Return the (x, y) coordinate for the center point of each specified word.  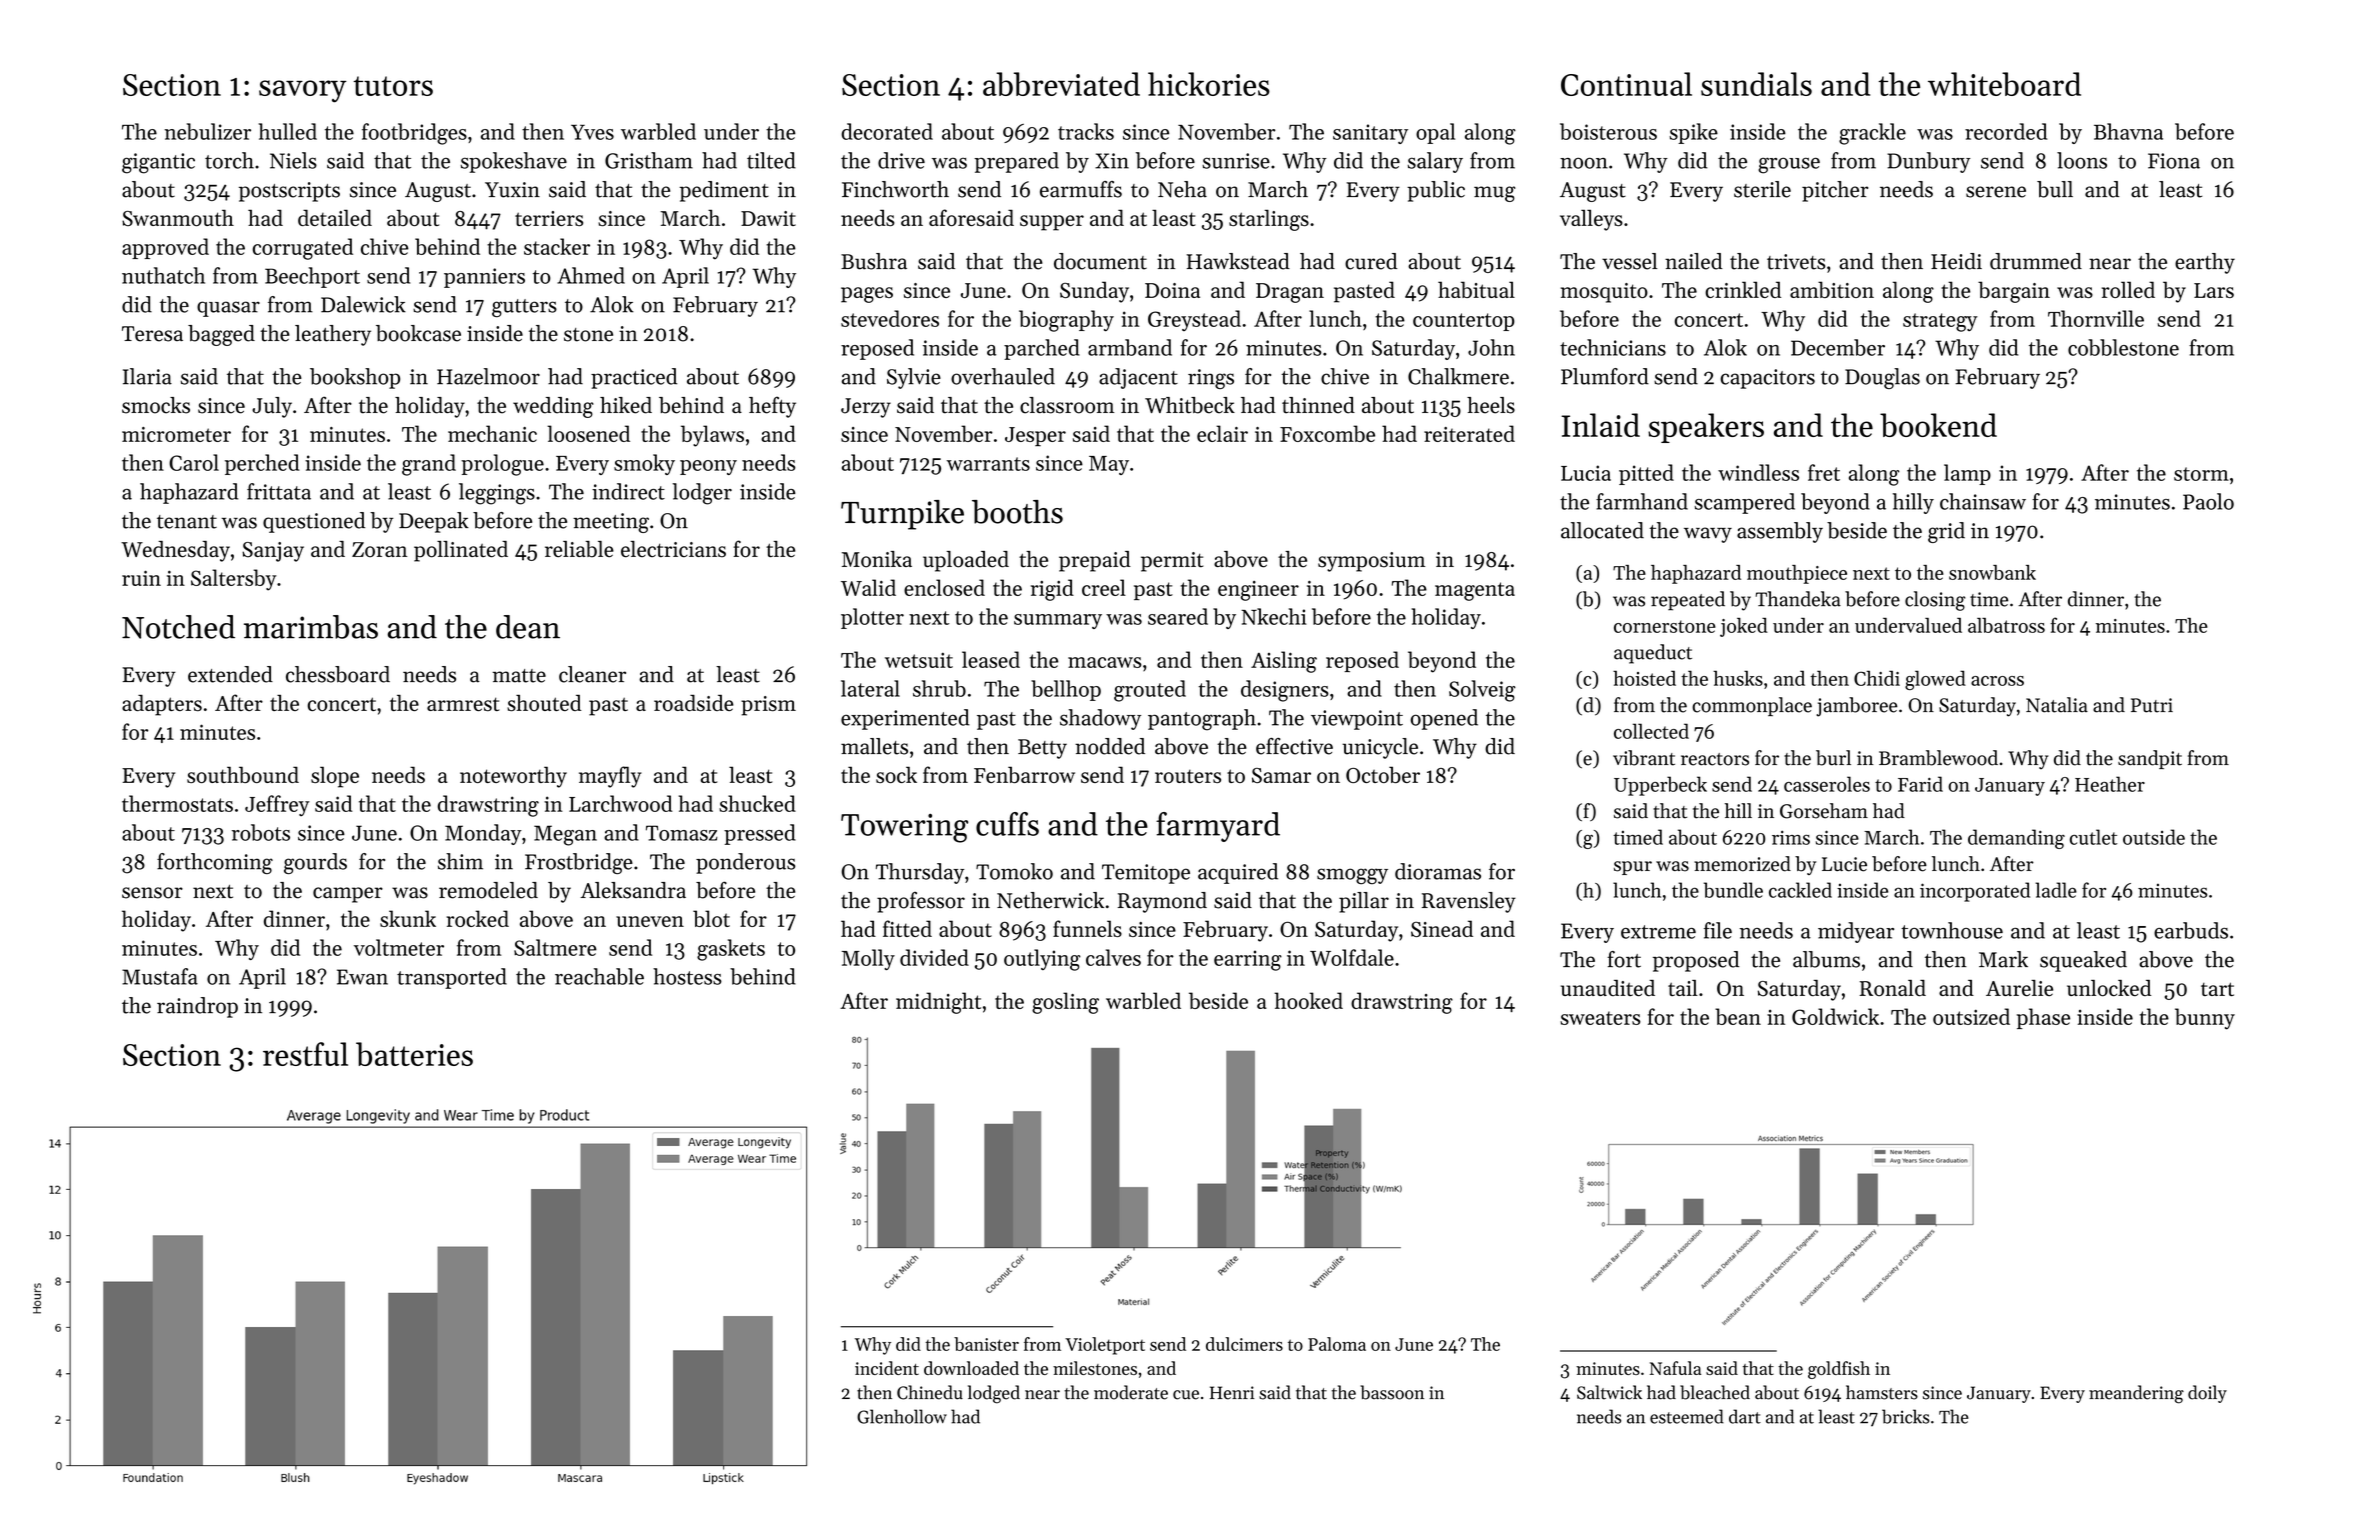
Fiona (2174, 161)
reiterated (1469, 433)
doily (2207, 1394)
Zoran (379, 550)
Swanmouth (178, 217)
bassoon (1392, 1392)
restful (305, 1054)
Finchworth (895, 189)
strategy (1940, 322)
